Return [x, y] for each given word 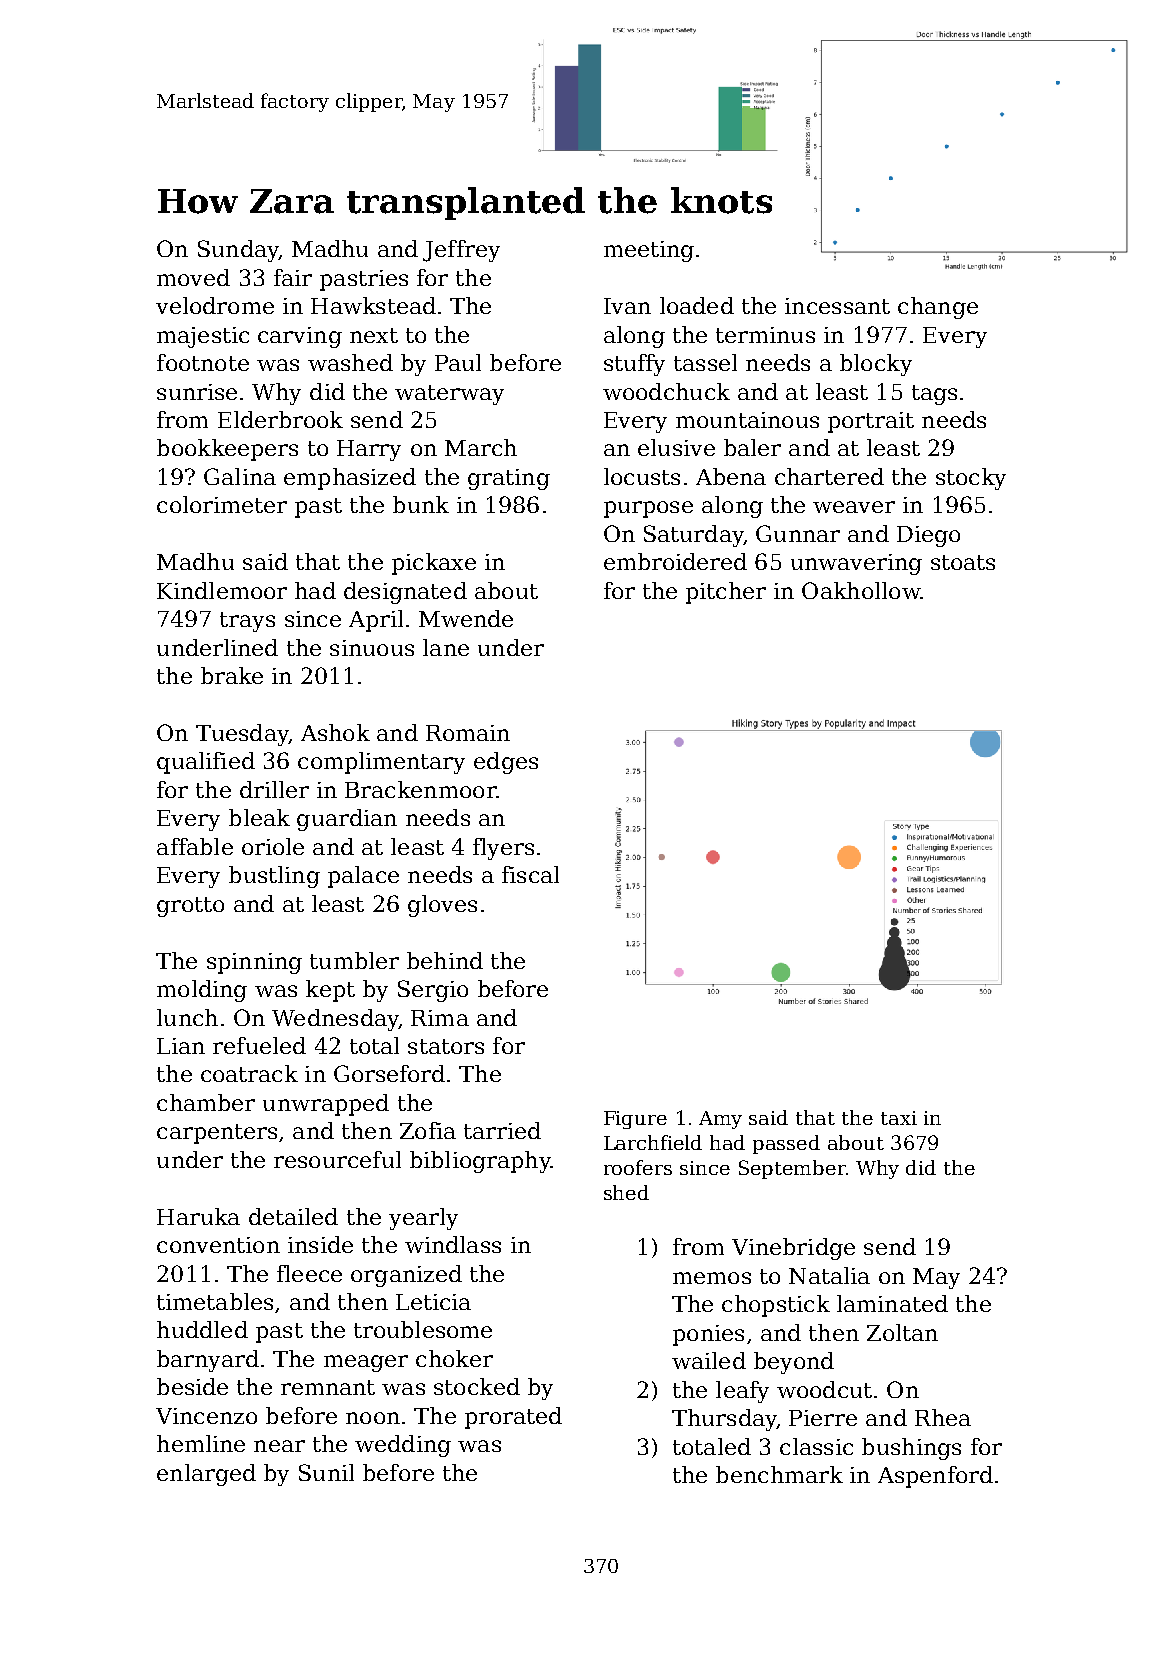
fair [293, 277]
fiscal [530, 874]
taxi [899, 1118]
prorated [513, 1418]
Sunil [326, 1472]
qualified [206, 763]
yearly [423, 1219]
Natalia [829, 1275]
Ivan [627, 306]
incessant [837, 306]
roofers [638, 1167]
